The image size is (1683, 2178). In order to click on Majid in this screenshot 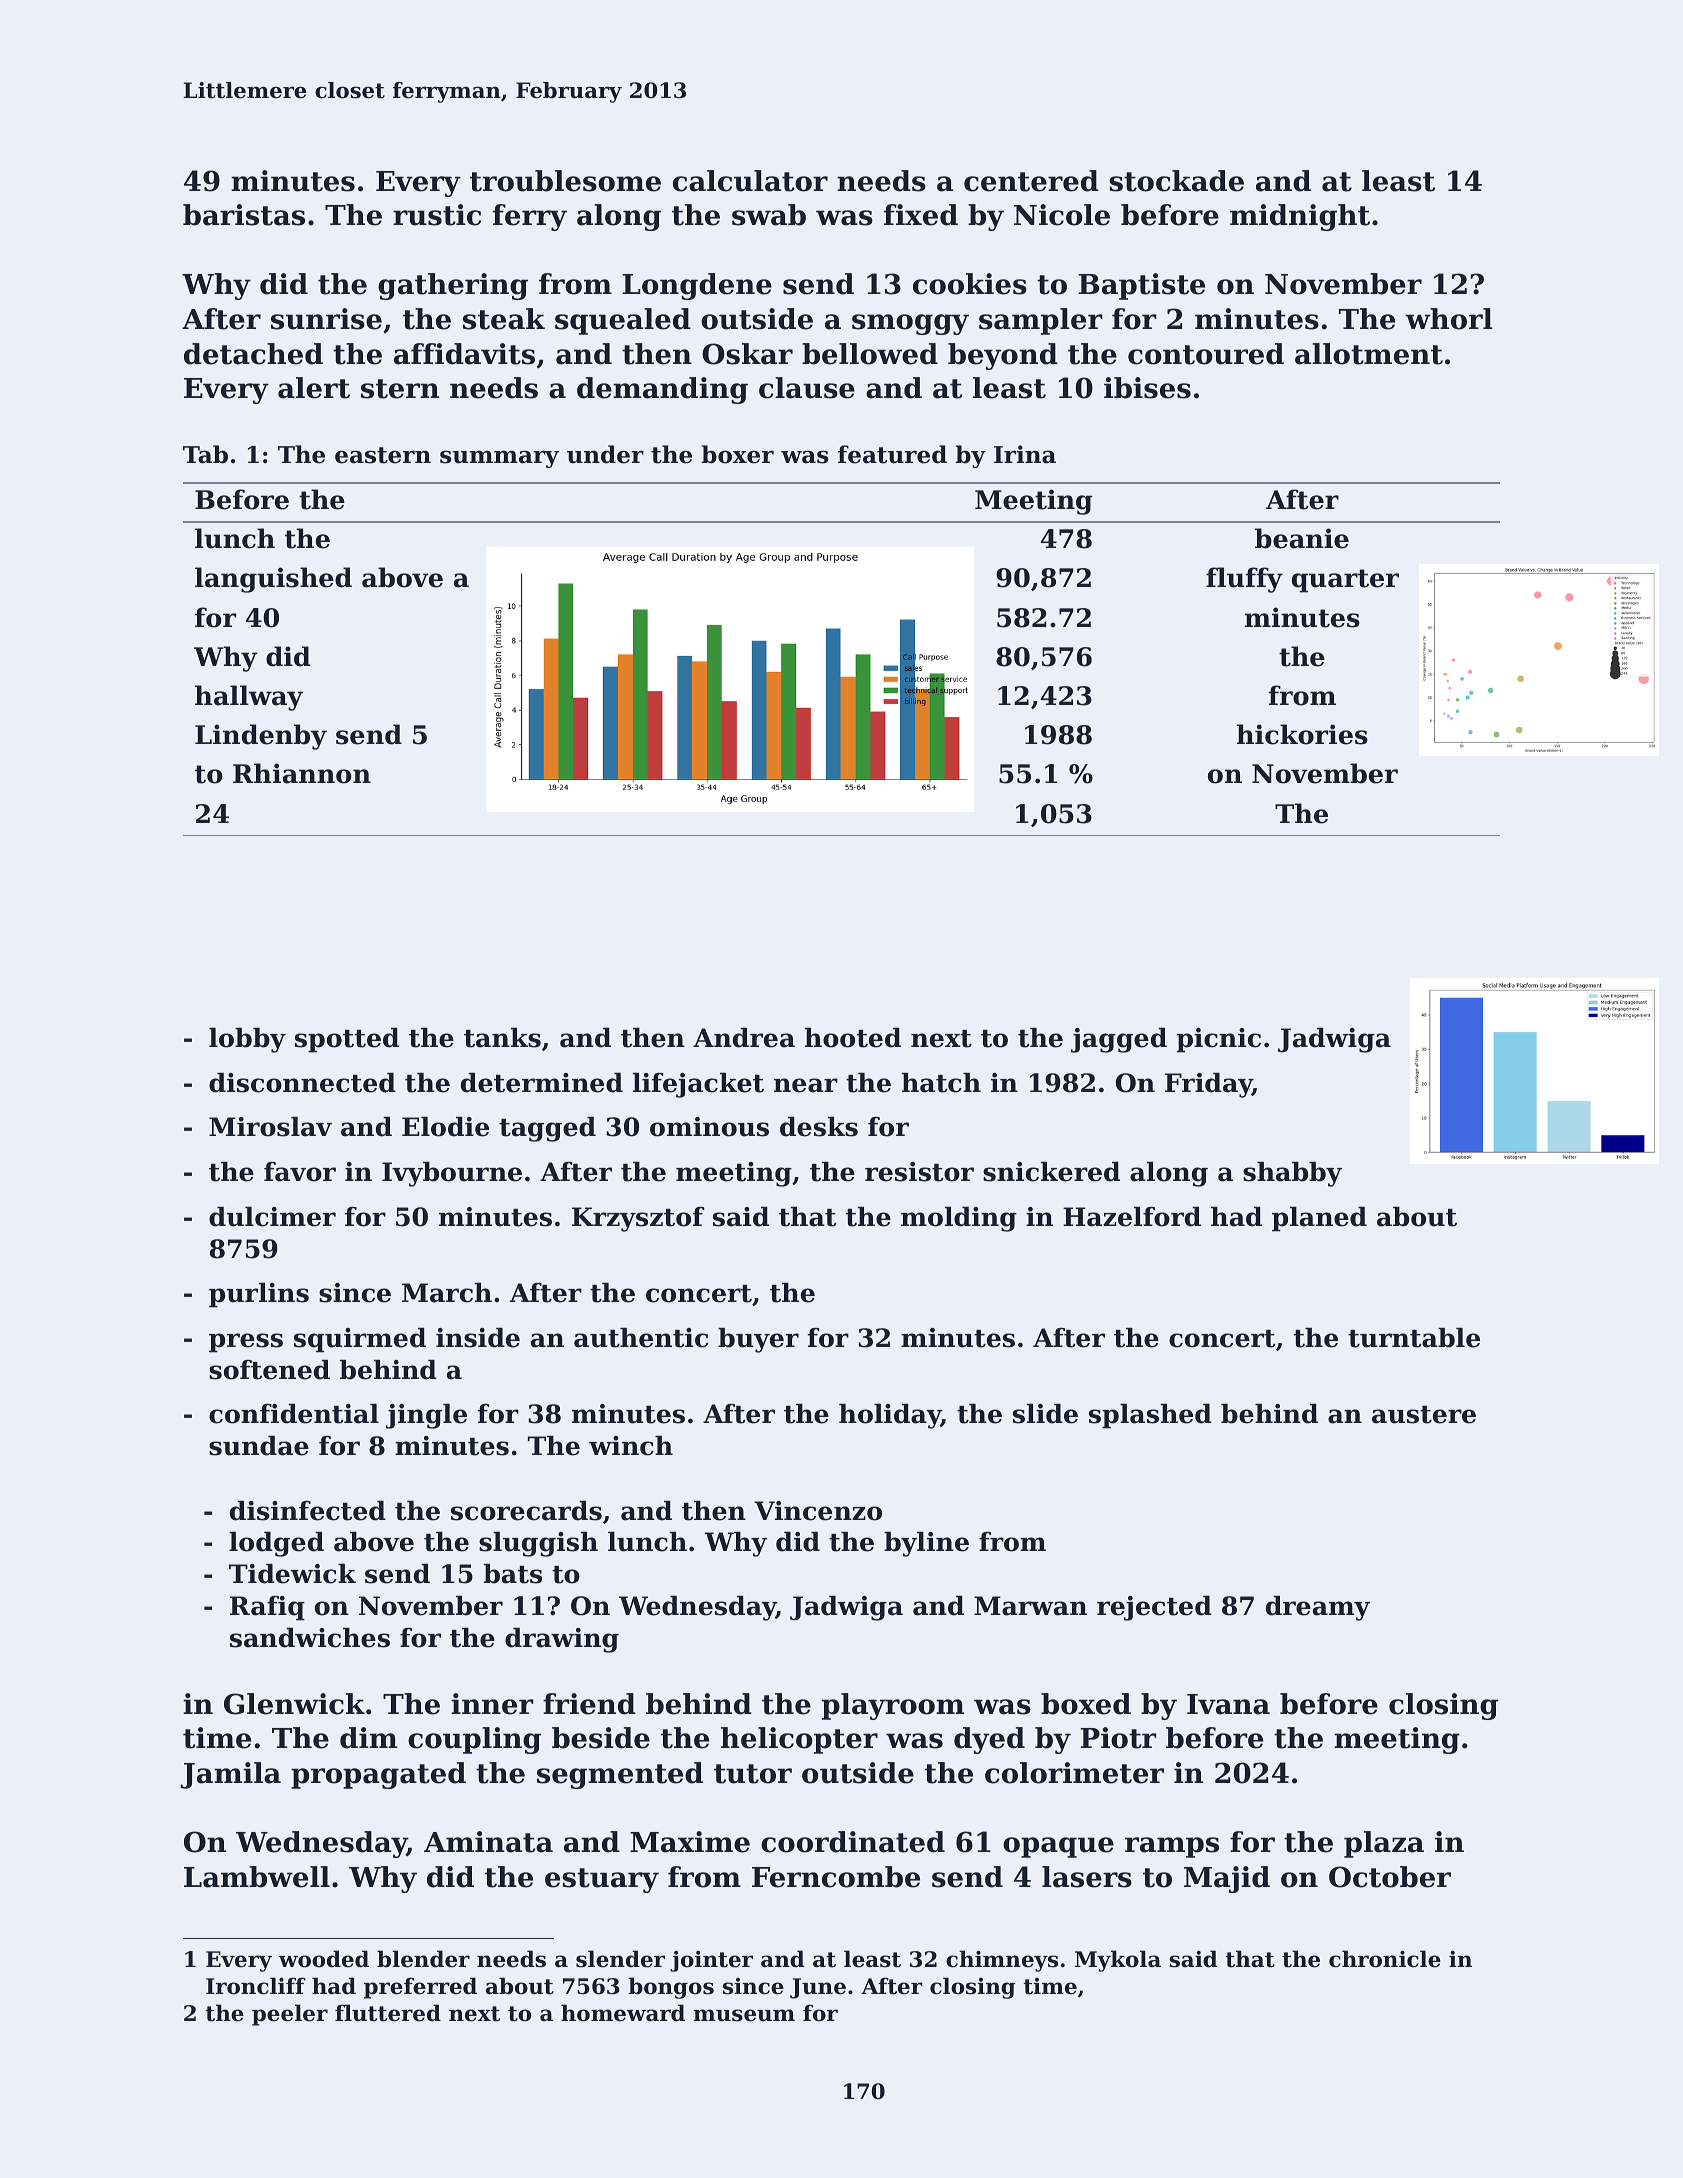, I will do `click(1227, 1879)`.
